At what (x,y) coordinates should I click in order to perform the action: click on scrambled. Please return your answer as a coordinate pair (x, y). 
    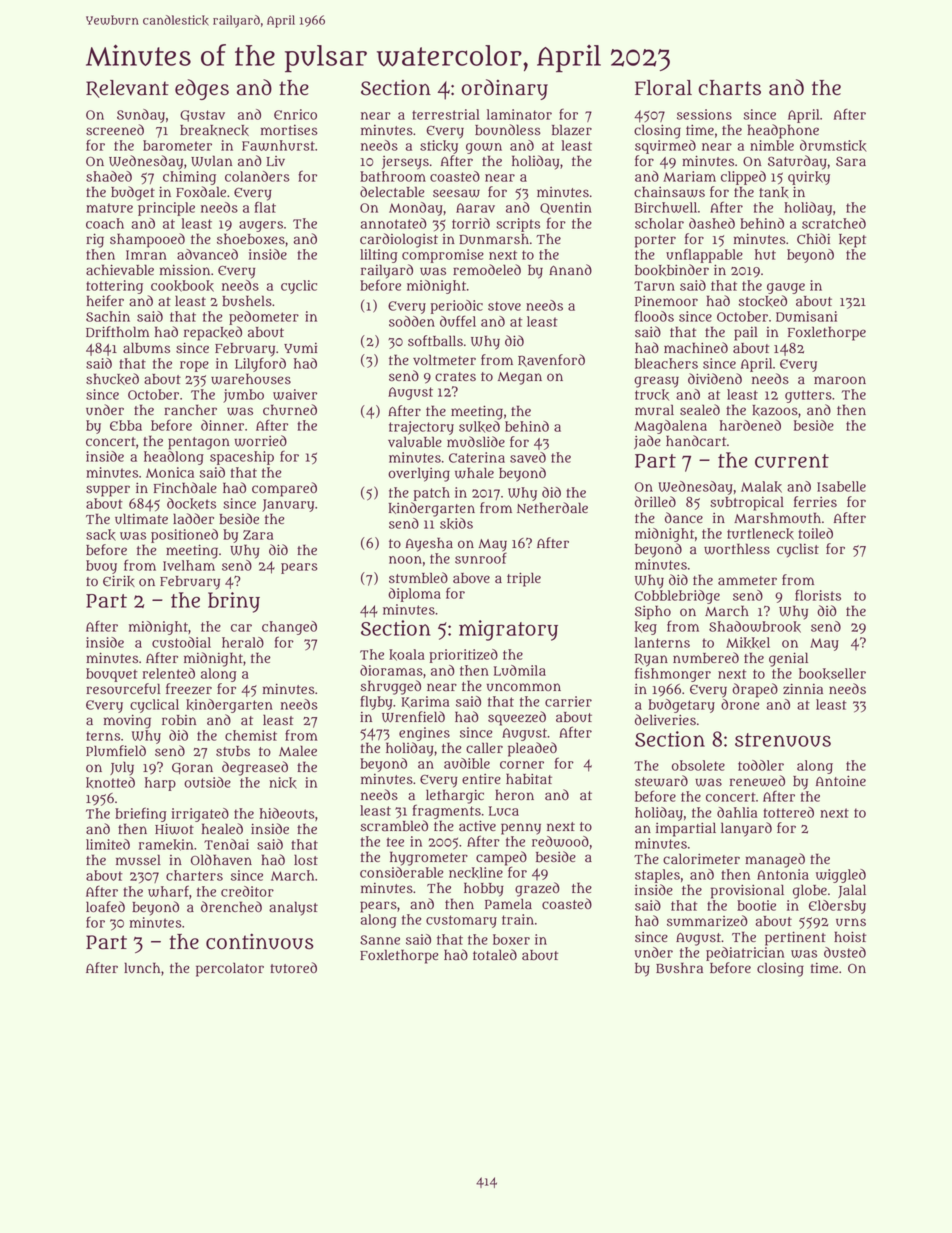
    Looking at the image, I should click on (394, 826).
